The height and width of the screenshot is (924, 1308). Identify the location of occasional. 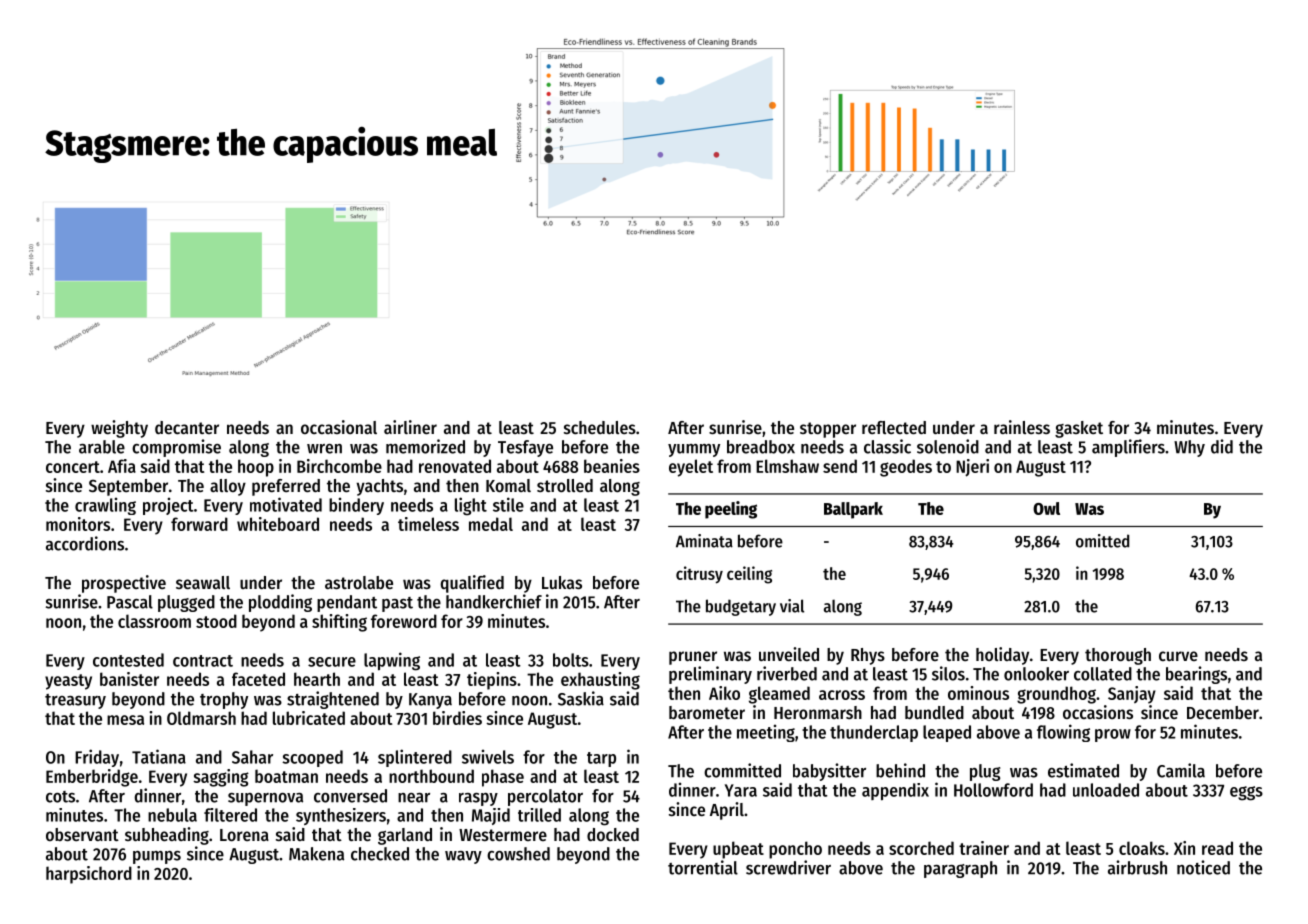
(339, 427).
